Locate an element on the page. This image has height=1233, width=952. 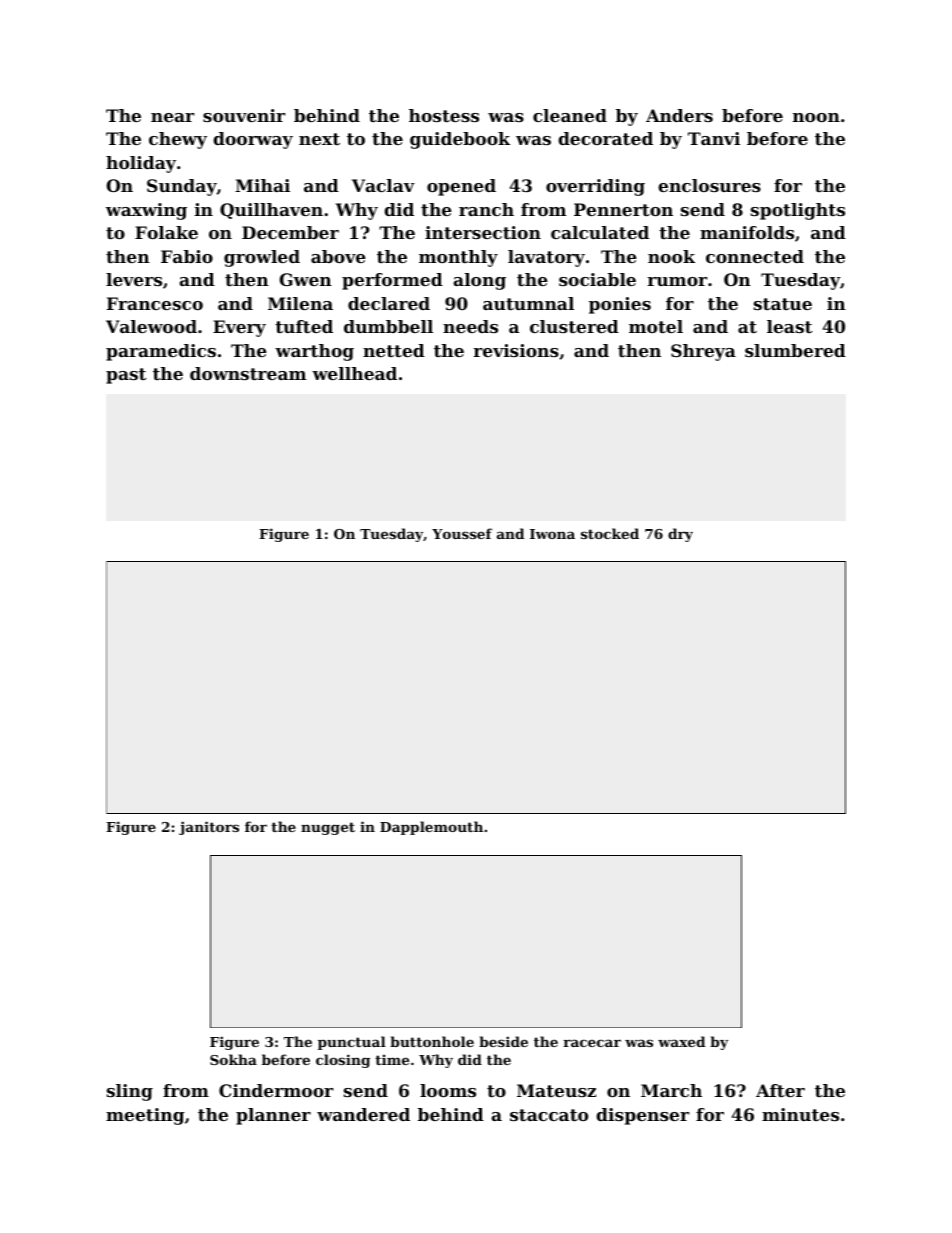
hostess is located at coordinates (444, 115).
